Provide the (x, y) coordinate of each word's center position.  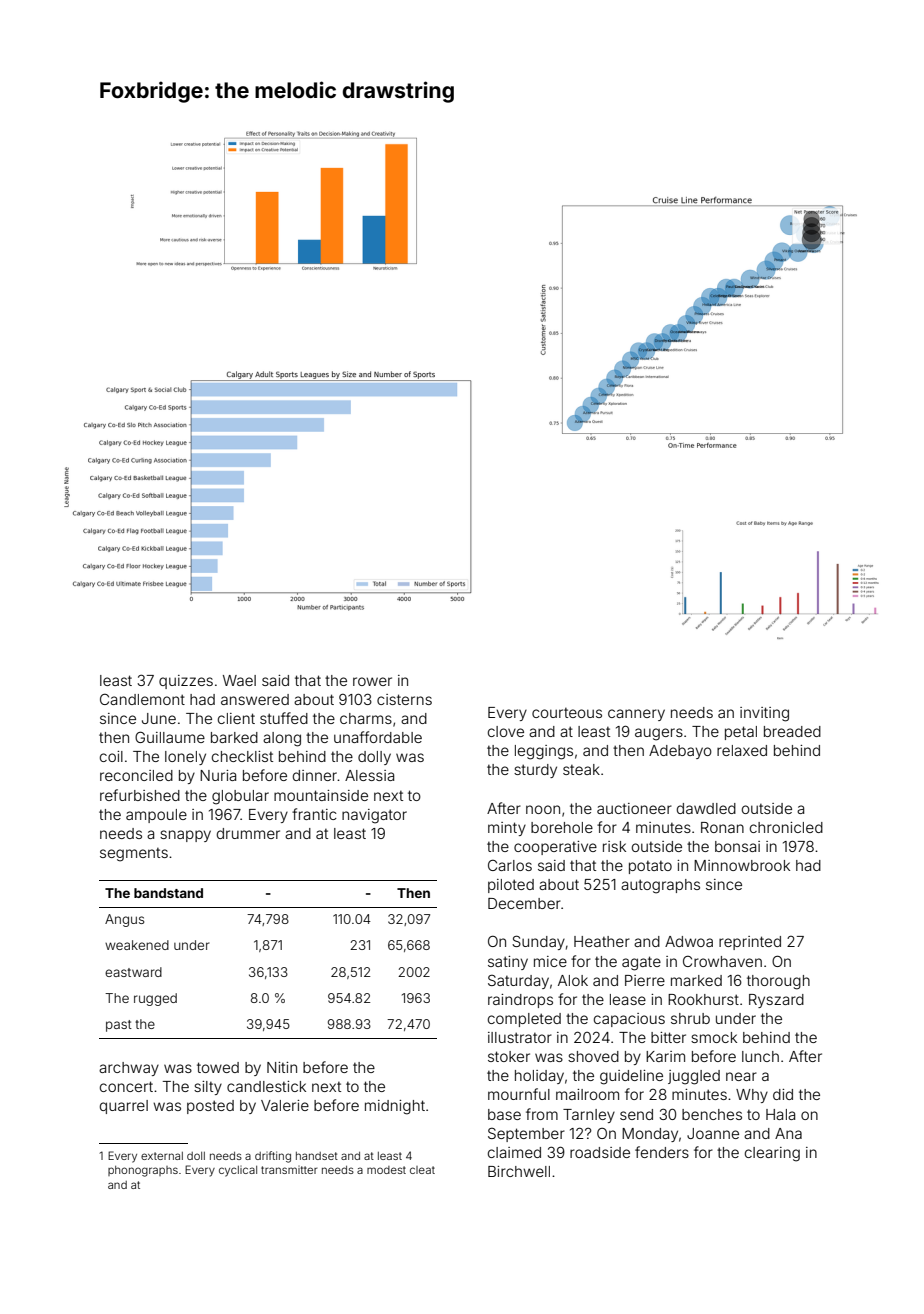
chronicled (786, 827)
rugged (155, 999)
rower (372, 681)
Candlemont (142, 699)
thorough (778, 982)
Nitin (282, 1067)
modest (386, 1170)
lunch (760, 1056)
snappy (185, 836)
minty (507, 829)
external (162, 1156)
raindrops (520, 1001)
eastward (133, 972)
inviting (764, 714)
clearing (772, 1154)
